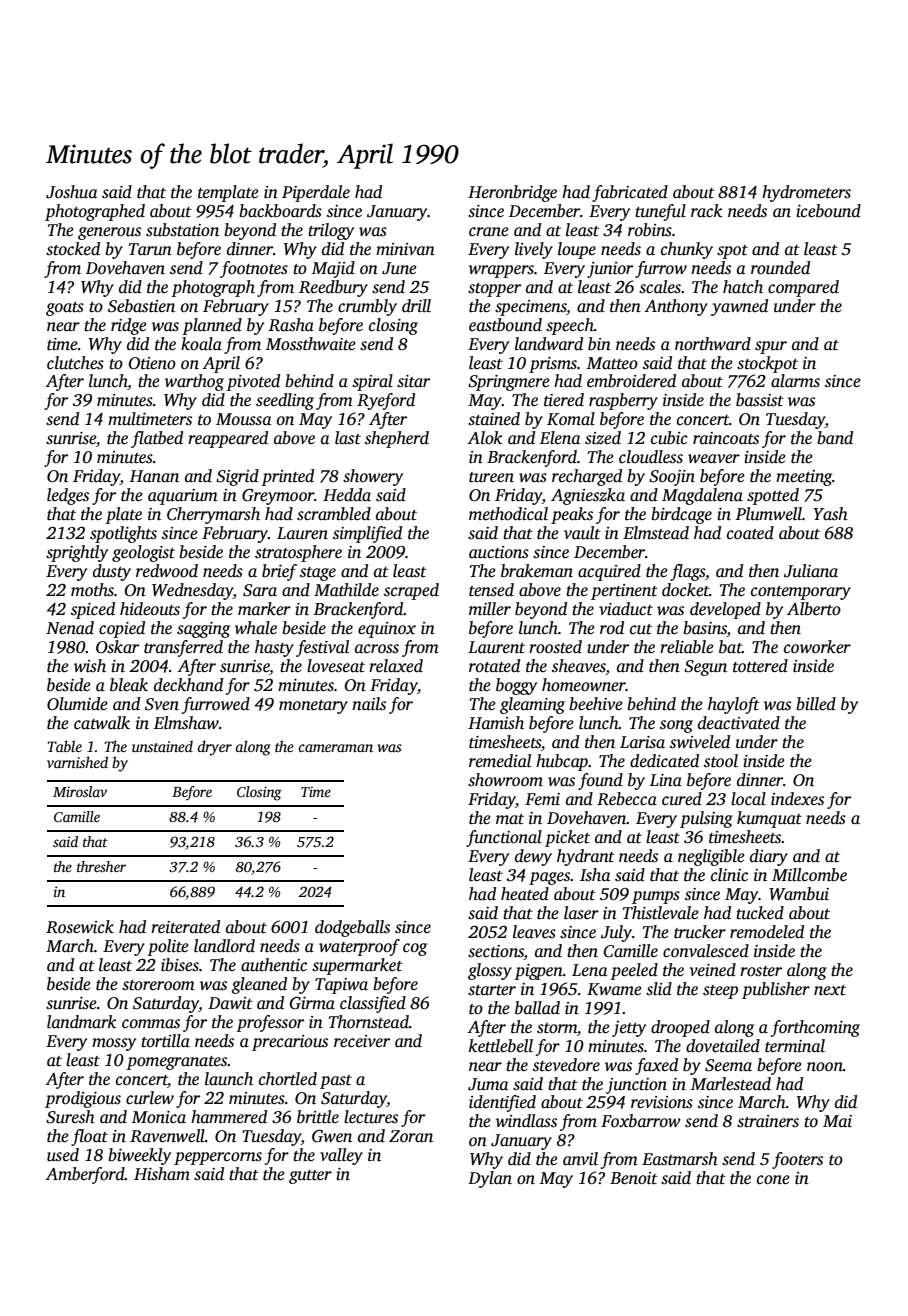  What do you see at coordinates (72, 192) in the page?
I see `Joshua` at bounding box center [72, 192].
